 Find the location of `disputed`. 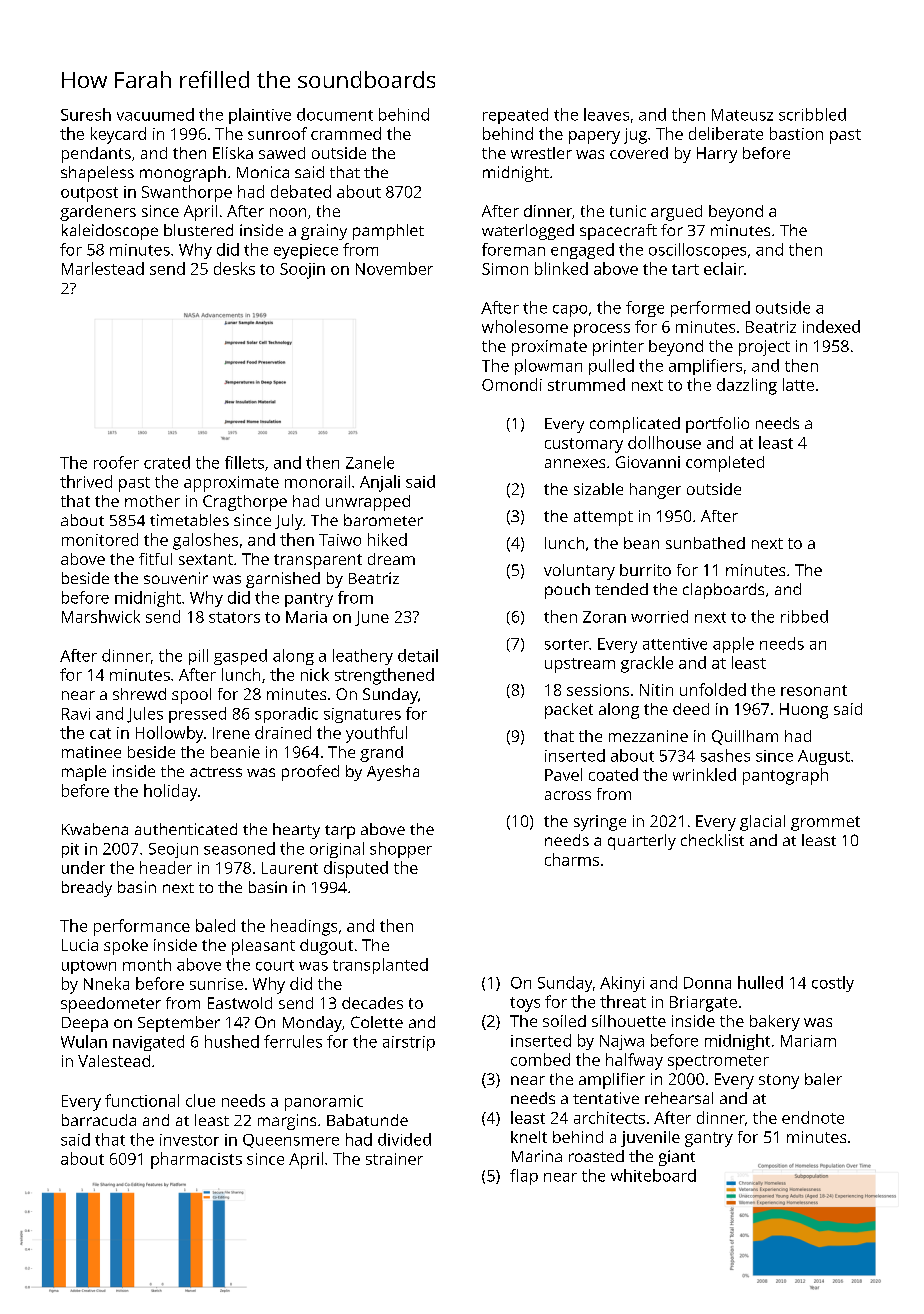

disputed is located at coordinates (356, 869).
